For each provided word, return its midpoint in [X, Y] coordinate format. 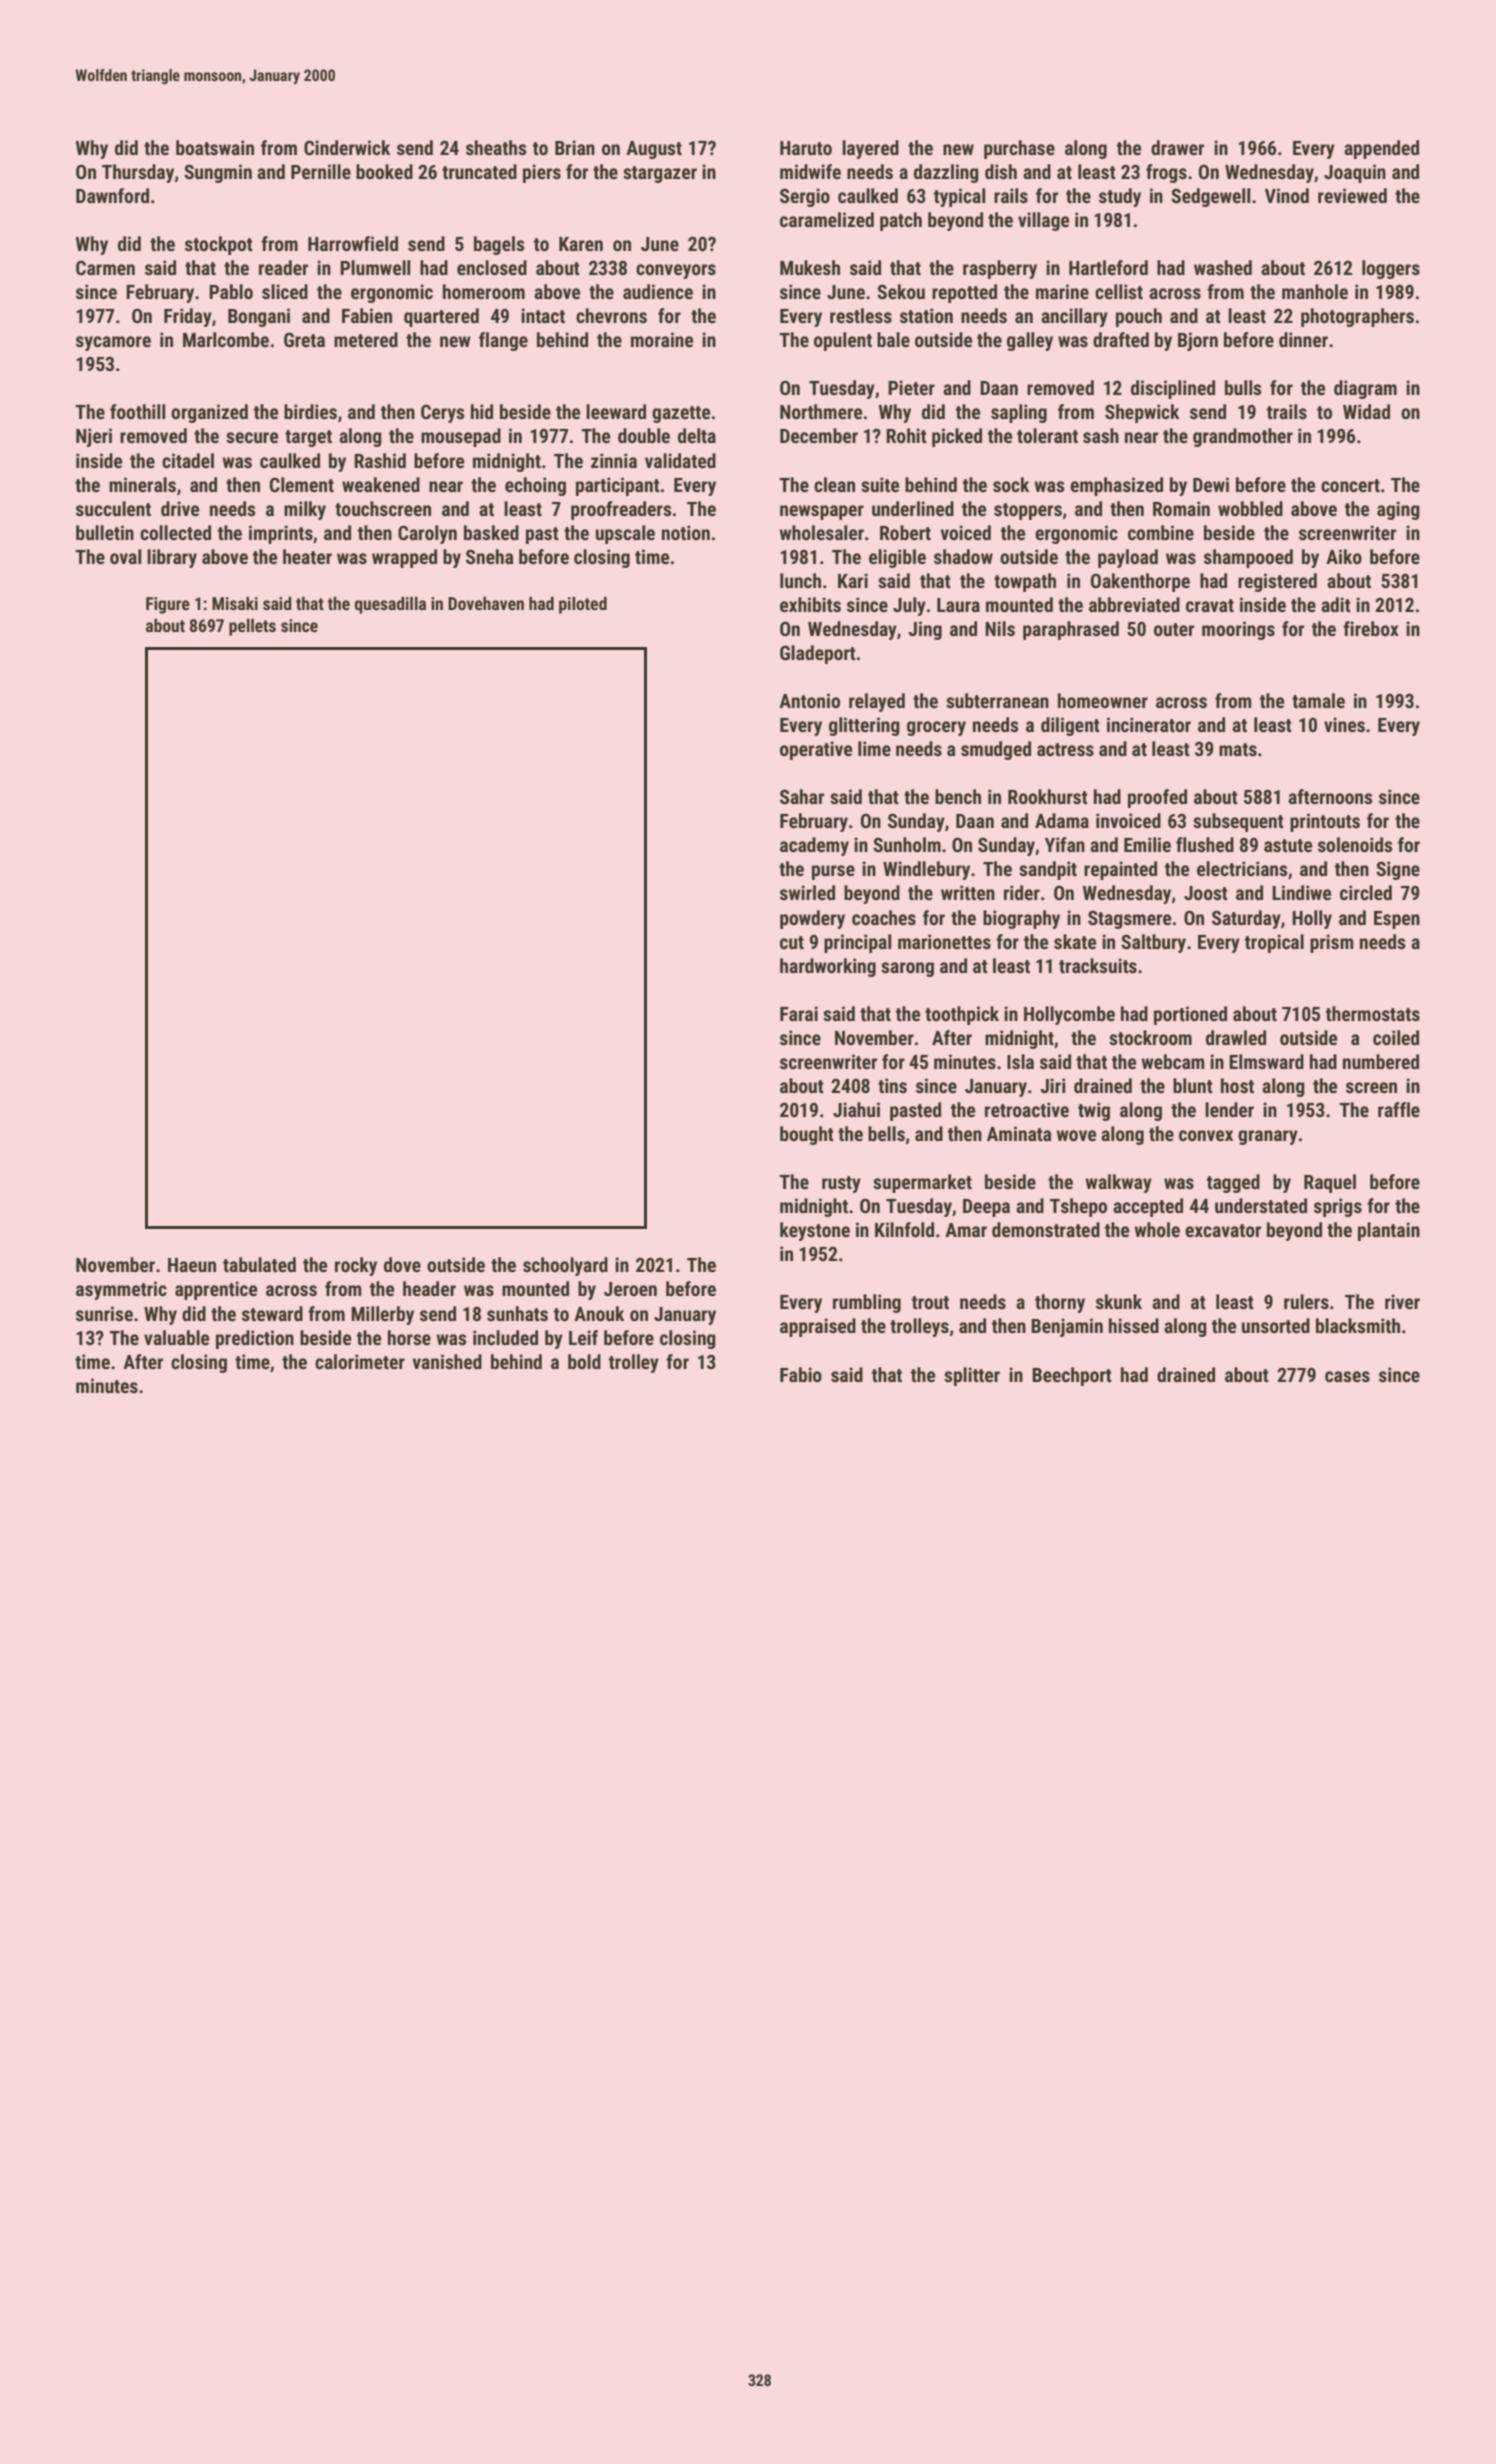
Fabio [801, 1374]
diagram [1365, 389]
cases [1347, 1376]
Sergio [805, 197]
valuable [176, 1337]
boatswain [215, 147]
